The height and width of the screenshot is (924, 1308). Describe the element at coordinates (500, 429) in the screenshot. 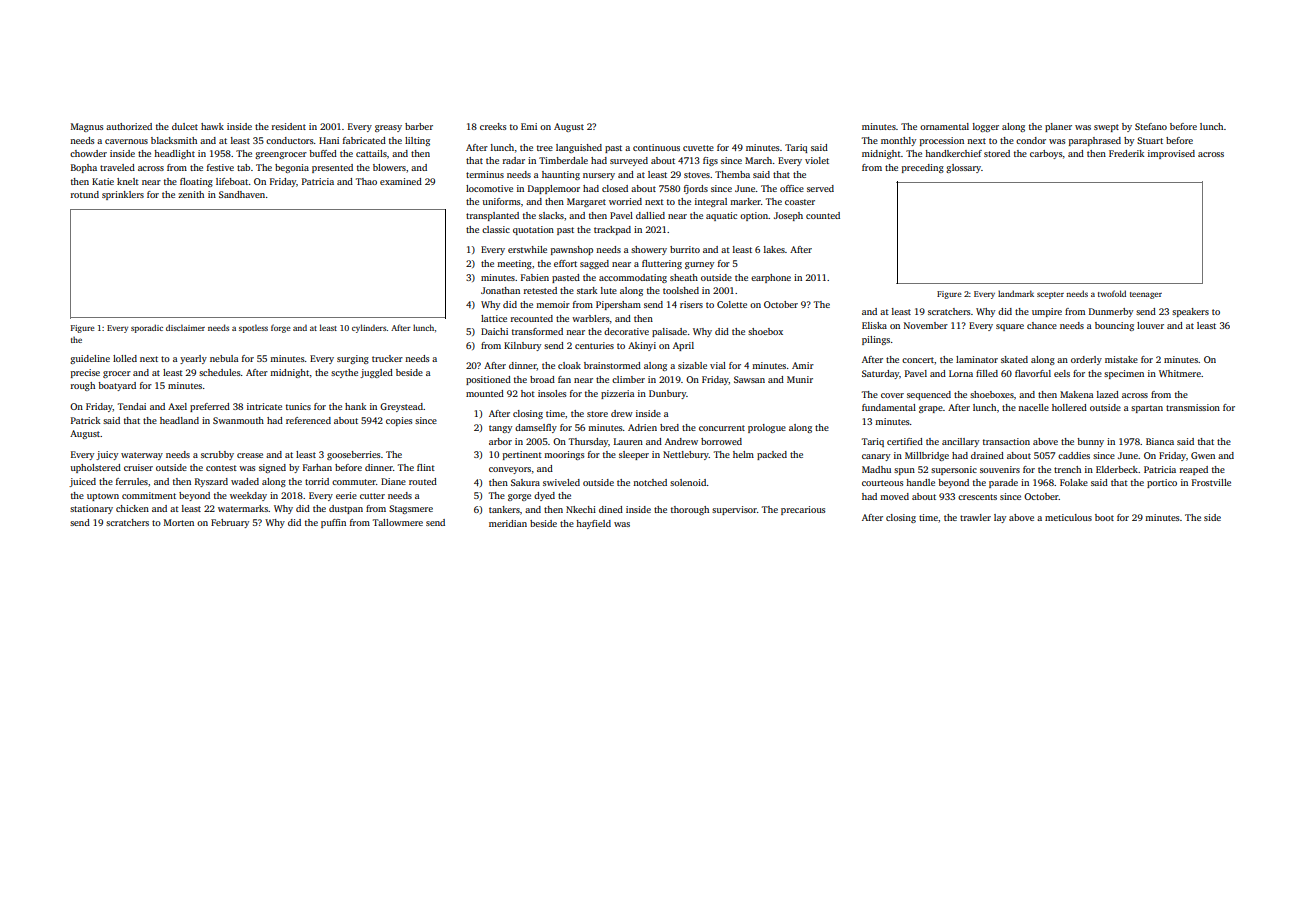

I see `tangy` at that location.
